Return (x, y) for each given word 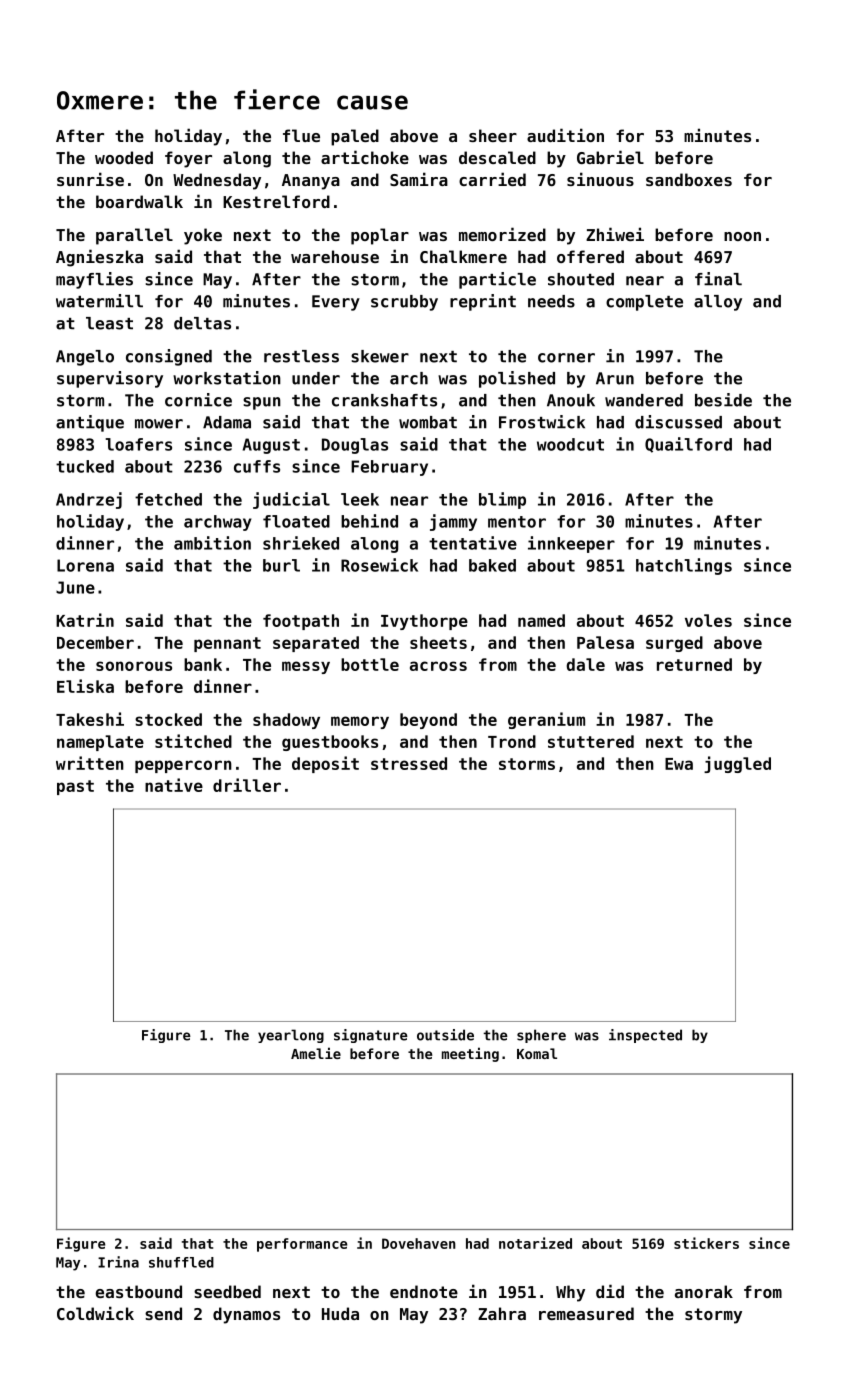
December (95, 642)
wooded (124, 157)
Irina (118, 1262)
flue (301, 135)
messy (306, 667)
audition (565, 135)
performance (302, 1245)
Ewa (679, 764)
